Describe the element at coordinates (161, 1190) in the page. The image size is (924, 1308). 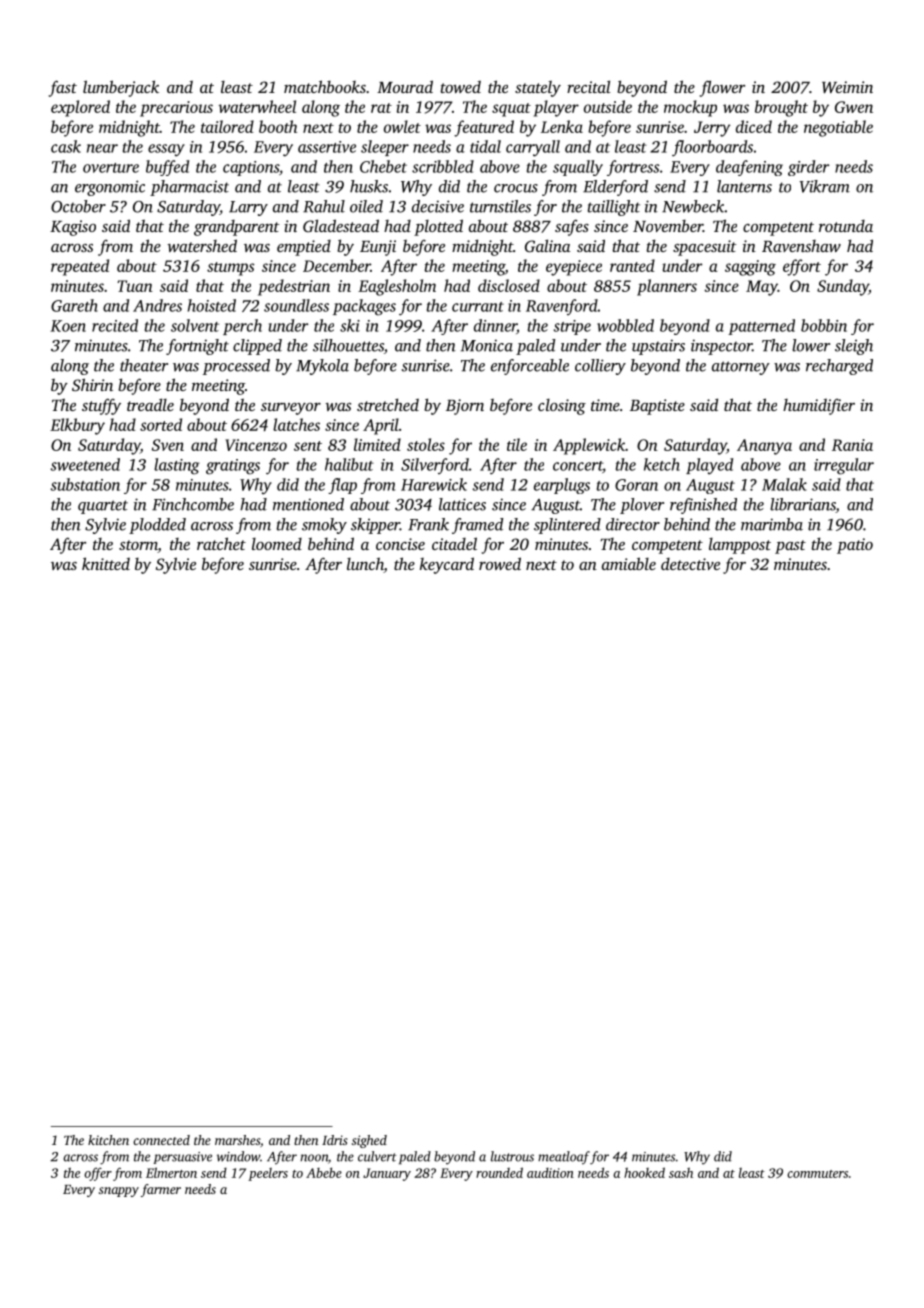
I see `farmer` at that location.
